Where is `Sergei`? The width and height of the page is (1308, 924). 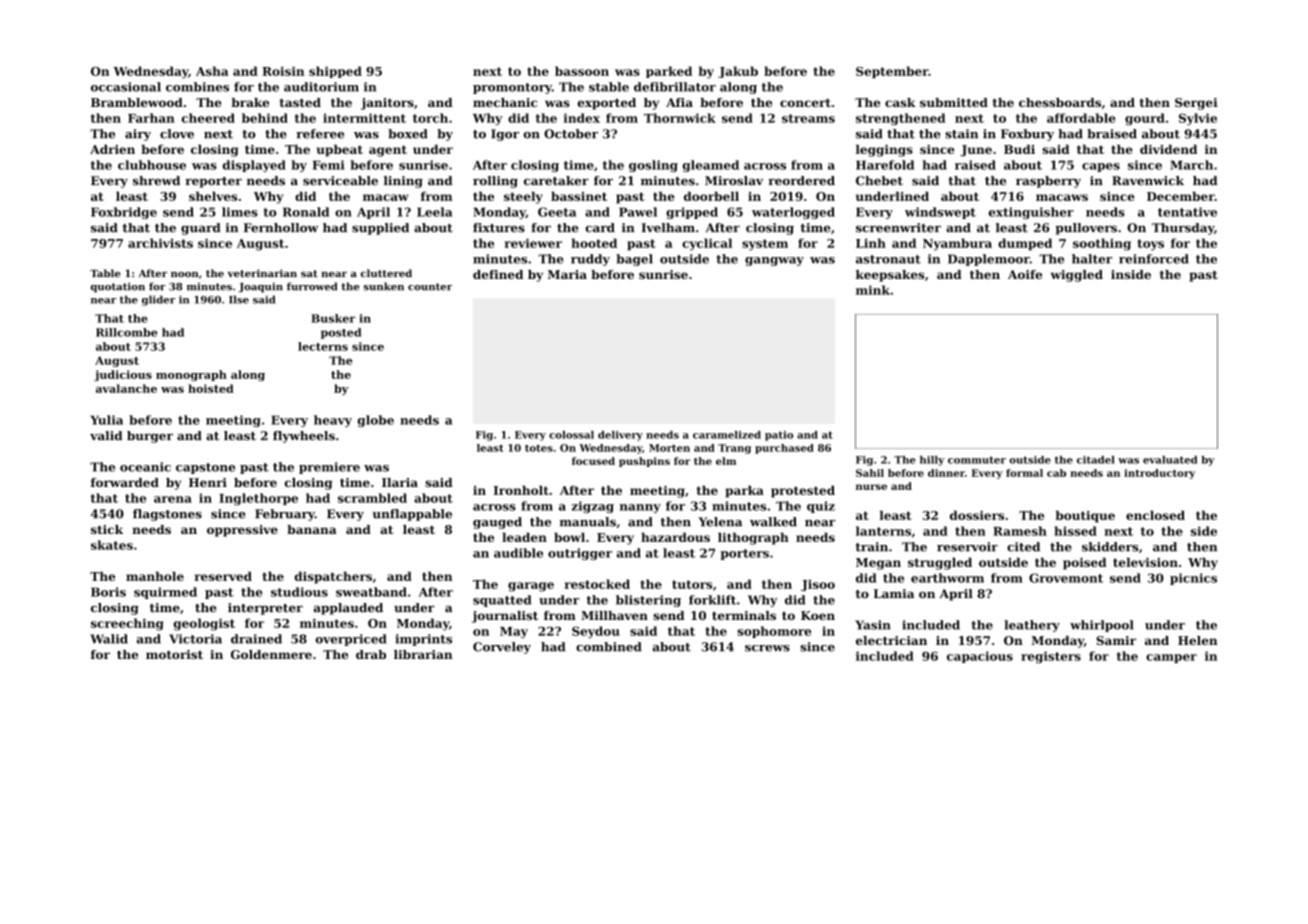
Sergei is located at coordinates (1196, 104).
